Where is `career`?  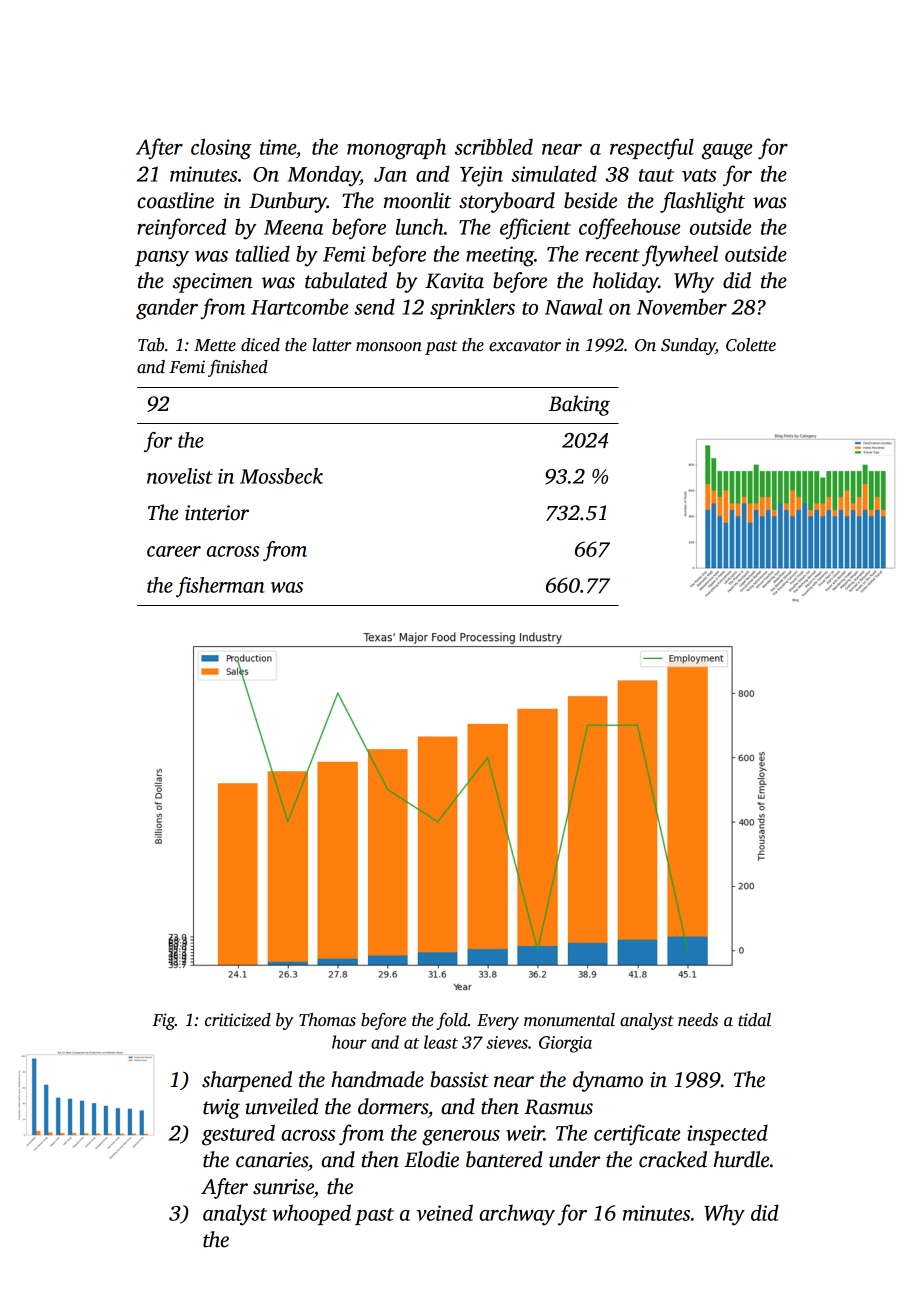
career is located at coordinates (174, 551).
